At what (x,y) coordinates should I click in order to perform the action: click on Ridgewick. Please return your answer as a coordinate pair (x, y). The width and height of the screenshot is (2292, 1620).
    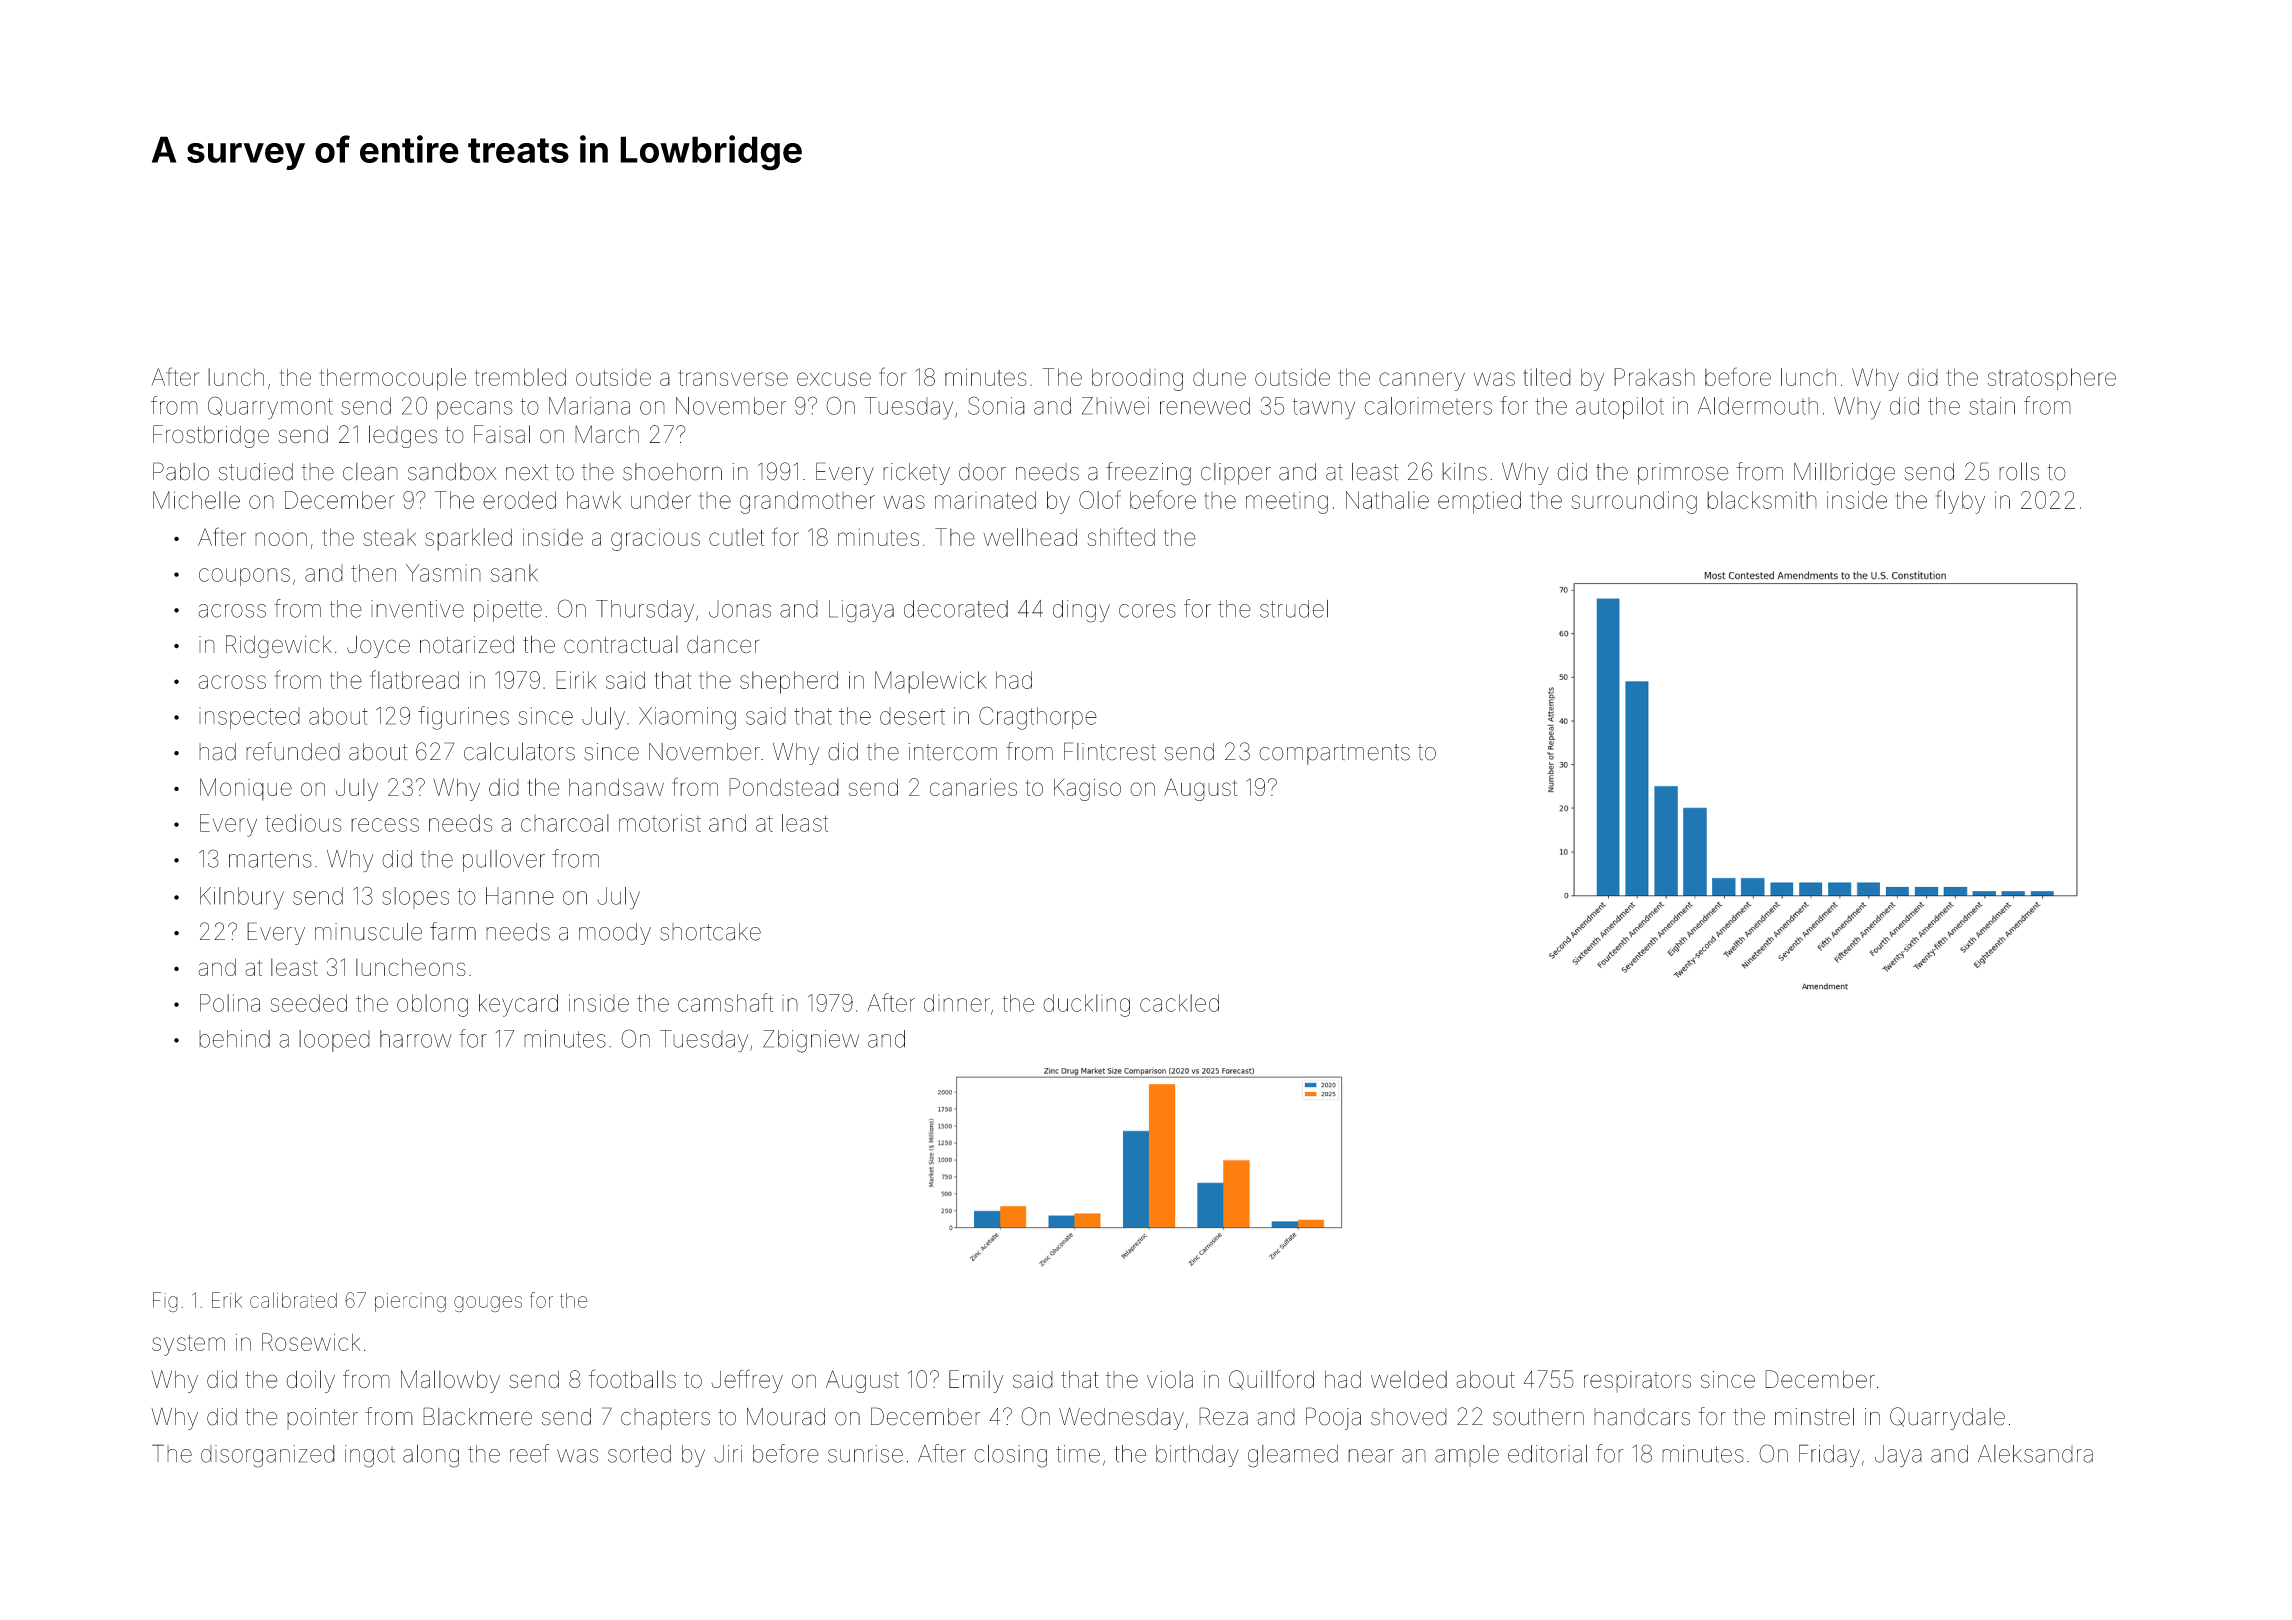
    Looking at the image, I should click on (279, 646).
